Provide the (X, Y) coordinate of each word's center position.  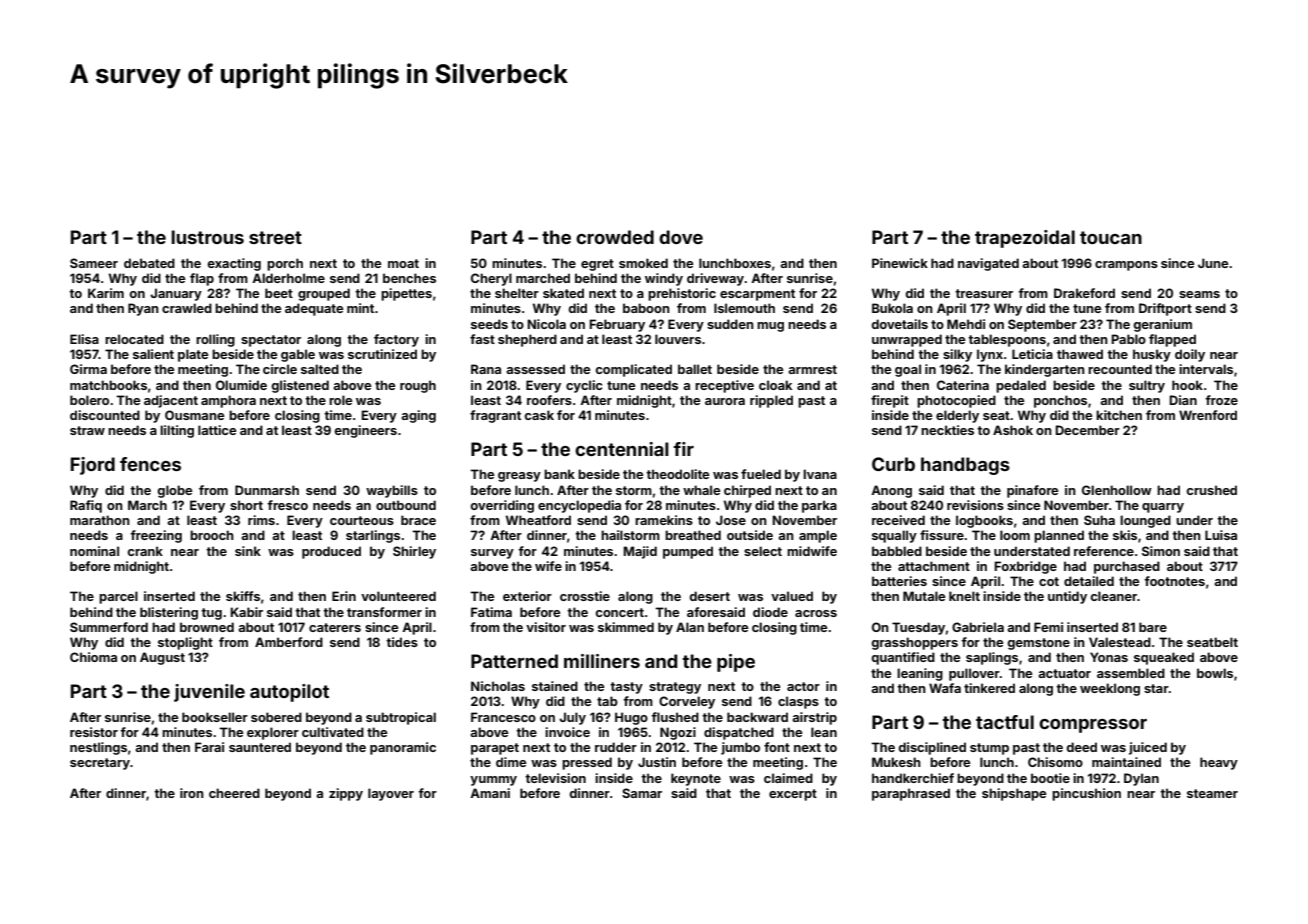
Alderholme (288, 278)
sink (248, 551)
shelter (517, 293)
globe (174, 491)
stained (555, 686)
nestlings (98, 748)
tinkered (989, 688)
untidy (1067, 597)
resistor (94, 732)
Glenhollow (1117, 490)
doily (1190, 355)
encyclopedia (579, 506)
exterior (527, 596)
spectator (271, 341)
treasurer (984, 293)
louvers (678, 339)
